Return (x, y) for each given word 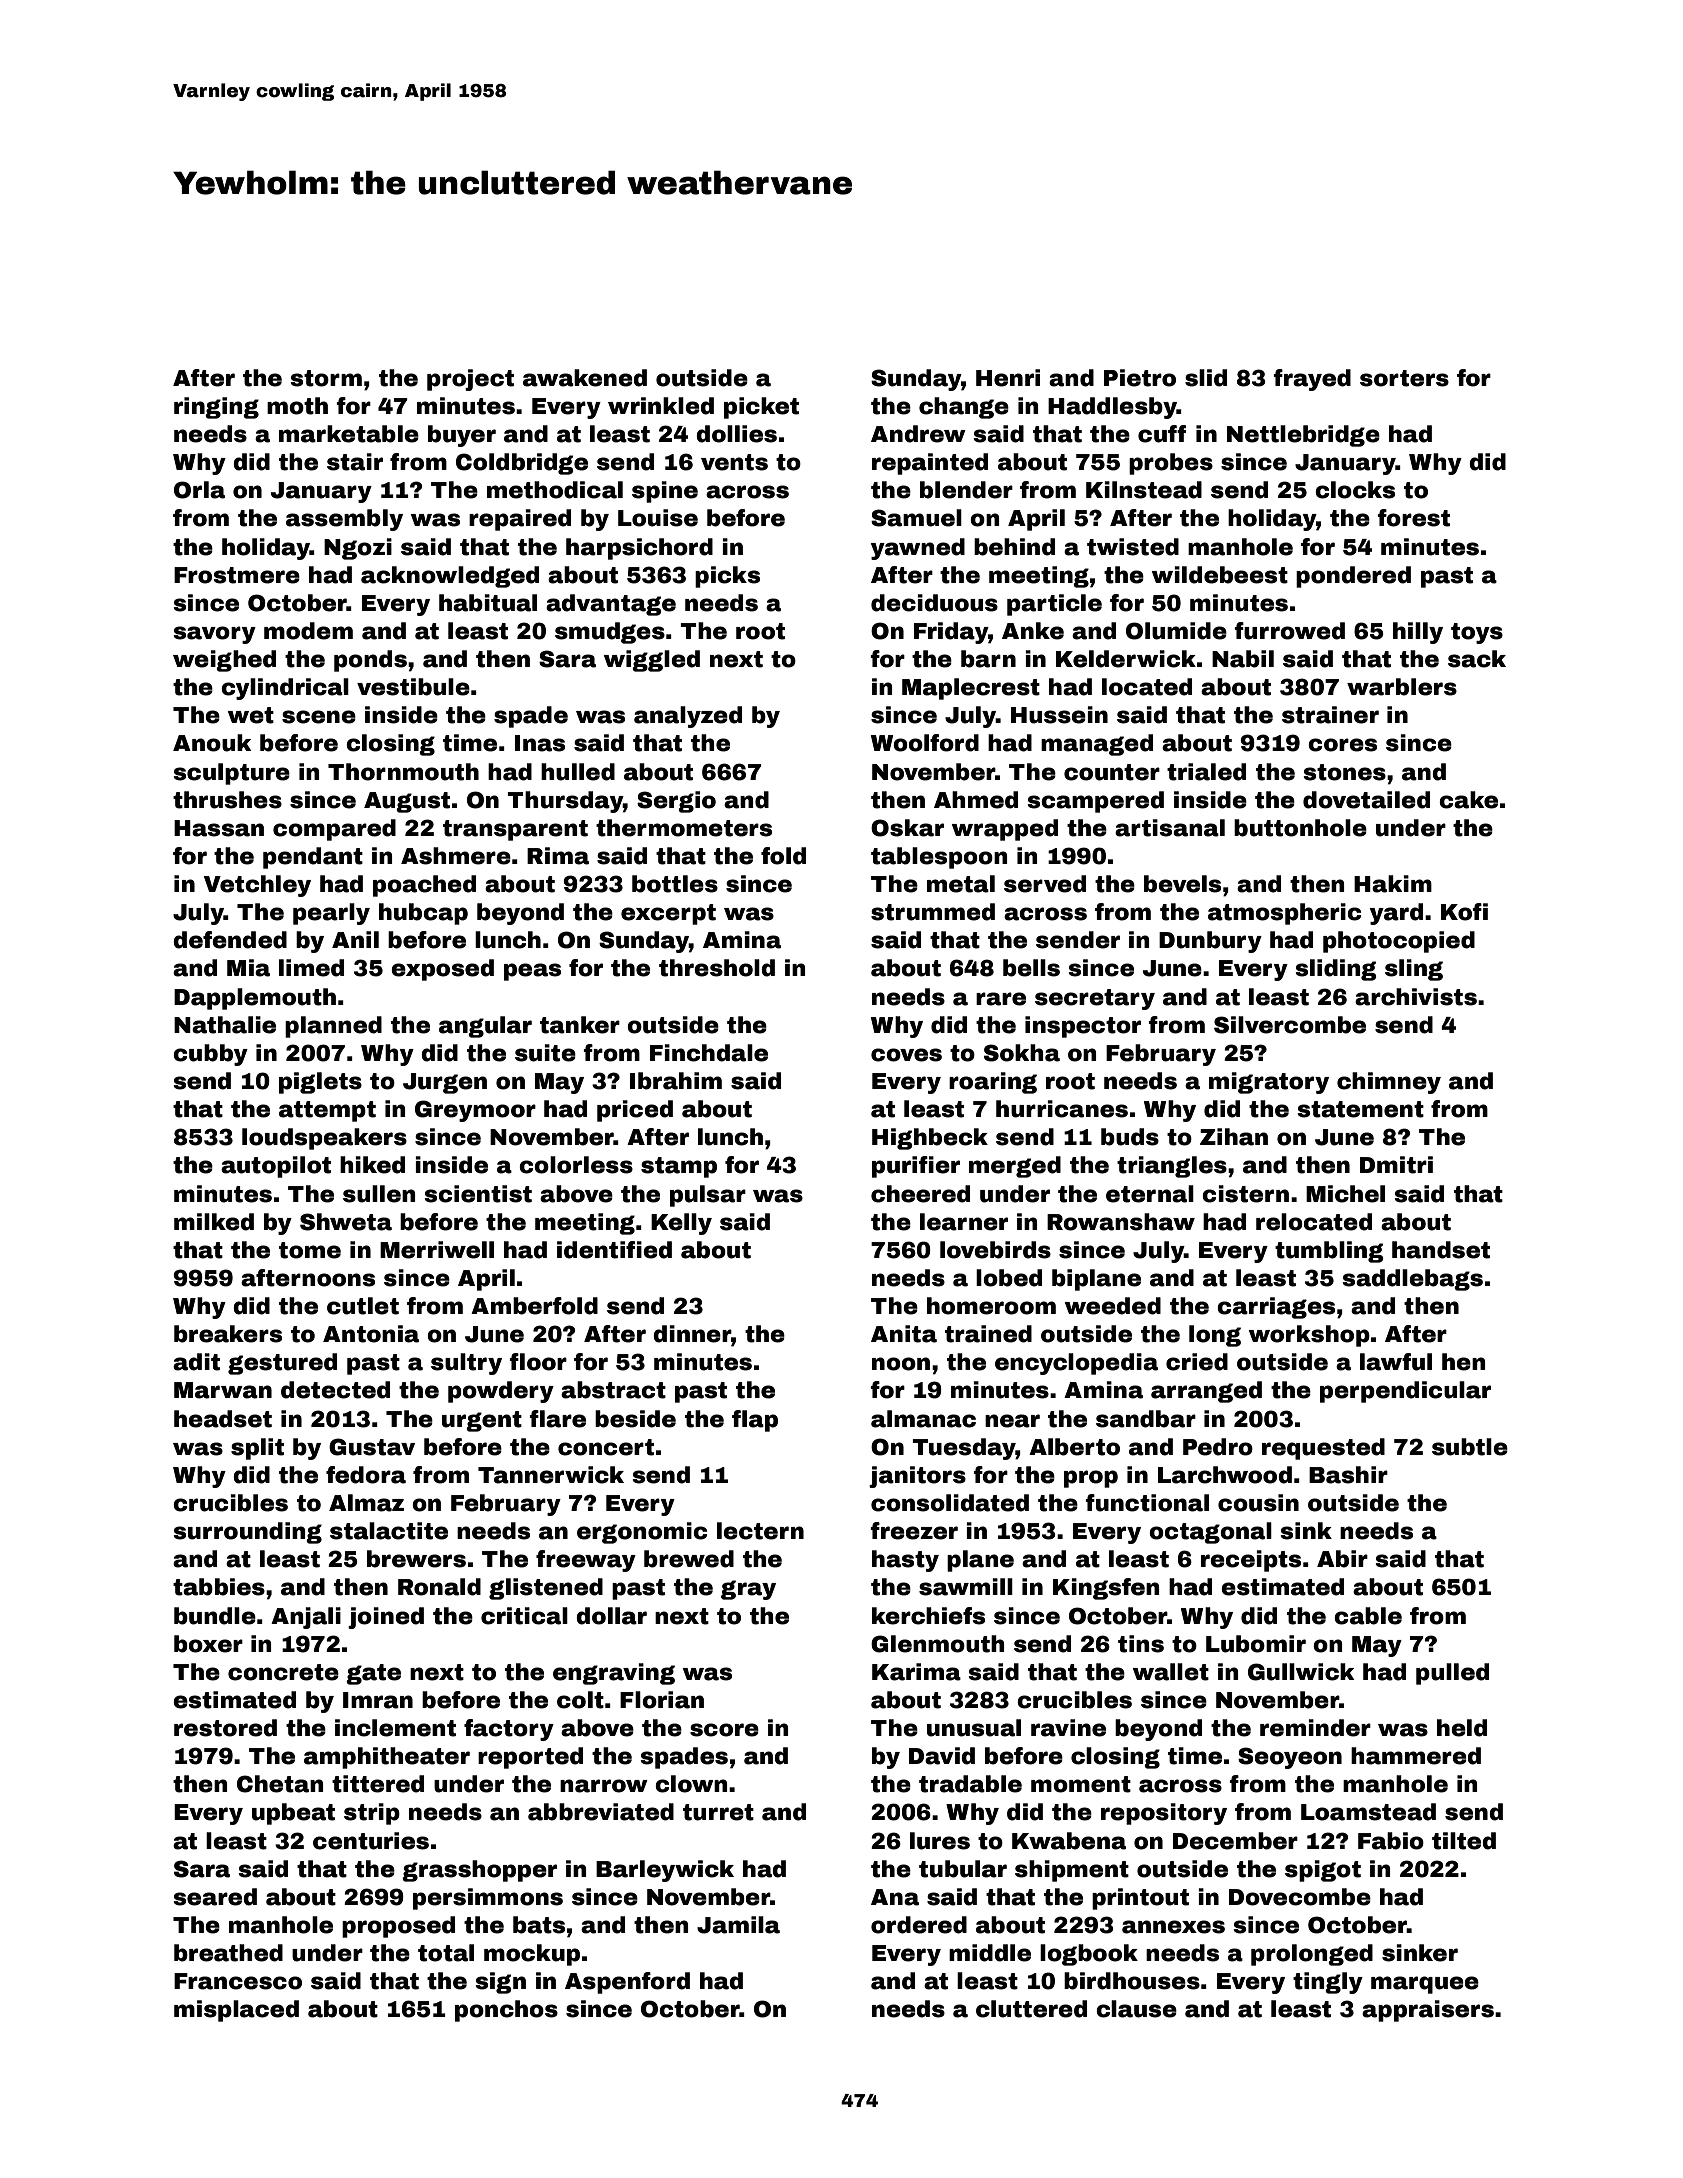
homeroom (991, 1306)
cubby (210, 1055)
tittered (378, 1784)
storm (326, 378)
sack (1477, 659)
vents (734, 462)
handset (1441, 1250)
